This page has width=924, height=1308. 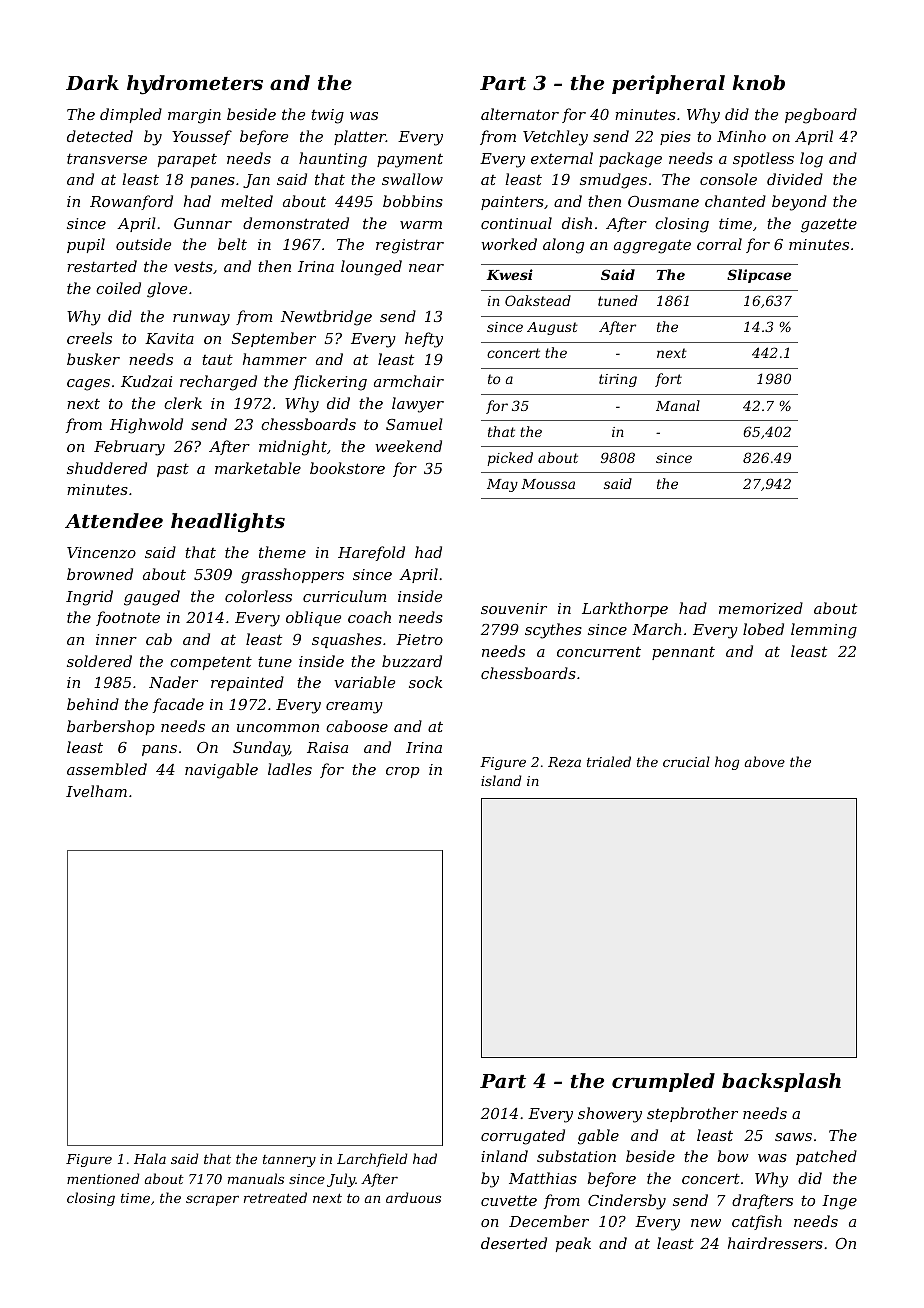 I want to click on creels, so click(x=89, y=338).
